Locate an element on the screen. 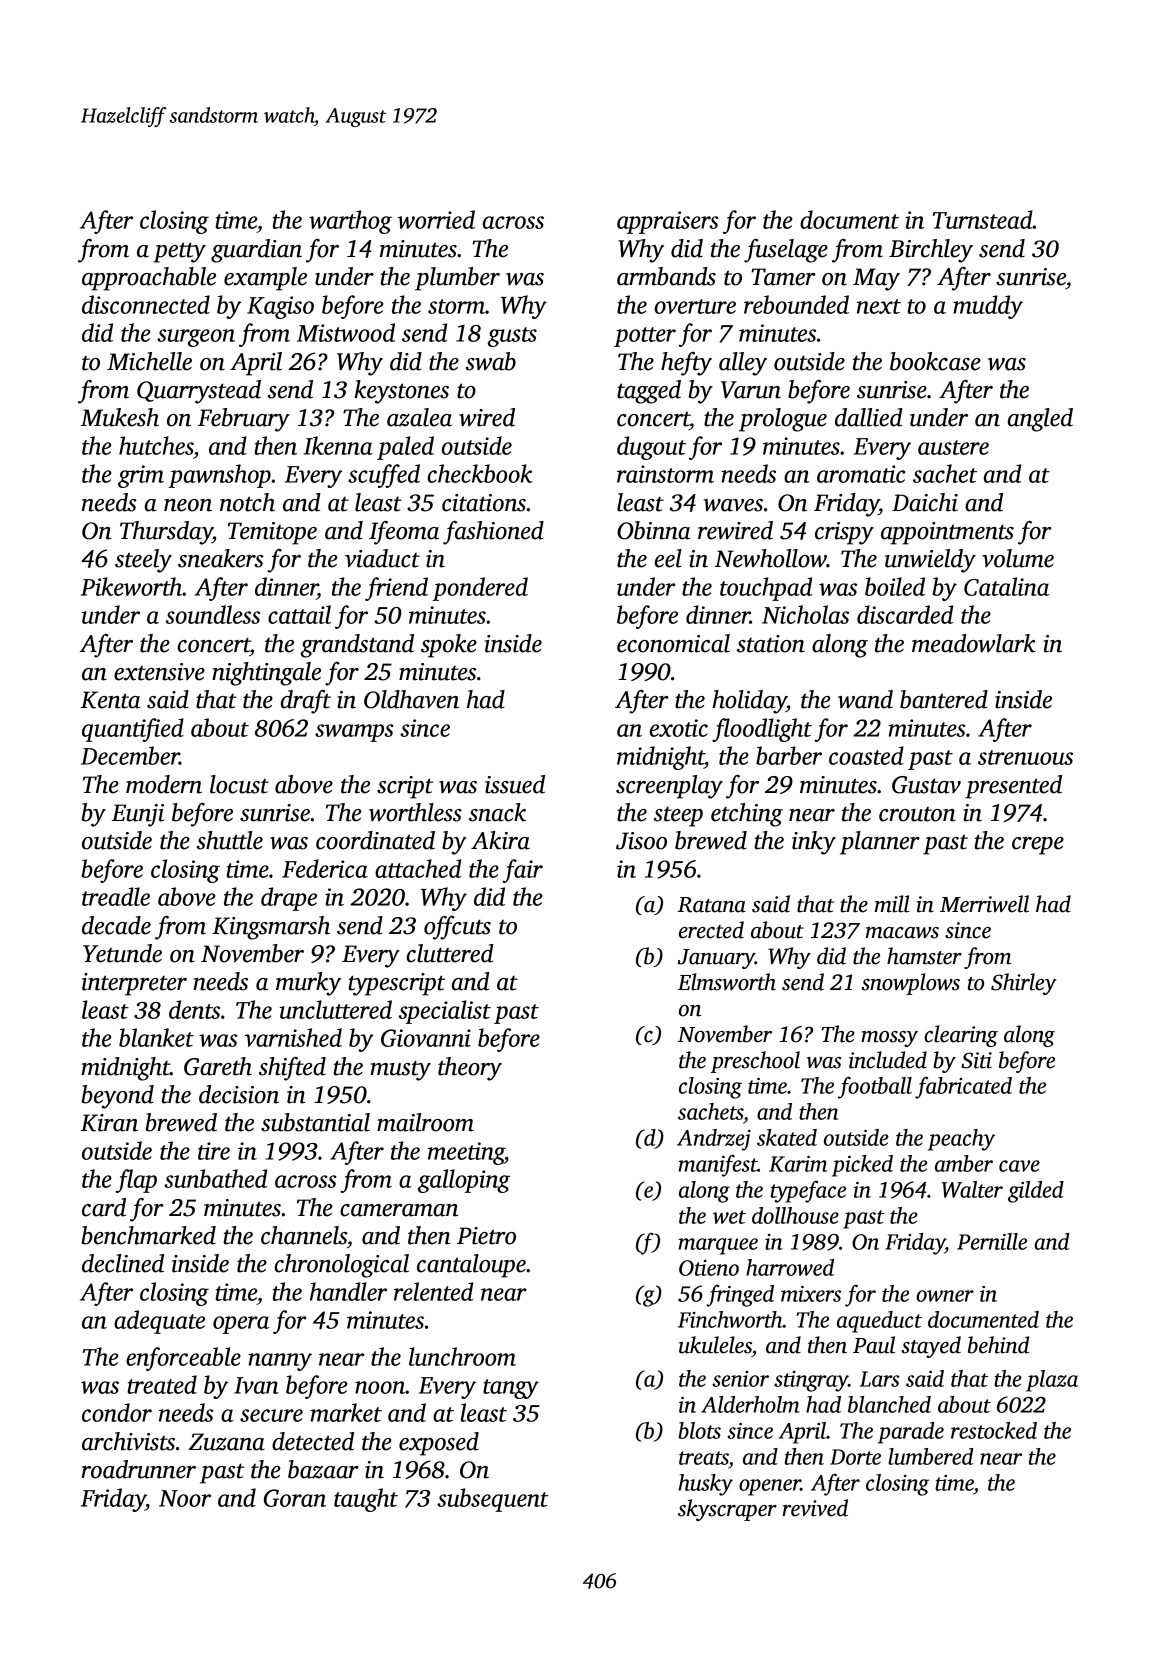 The image size is (1165, 1654). bantered is located at coordinates (944, 699).
